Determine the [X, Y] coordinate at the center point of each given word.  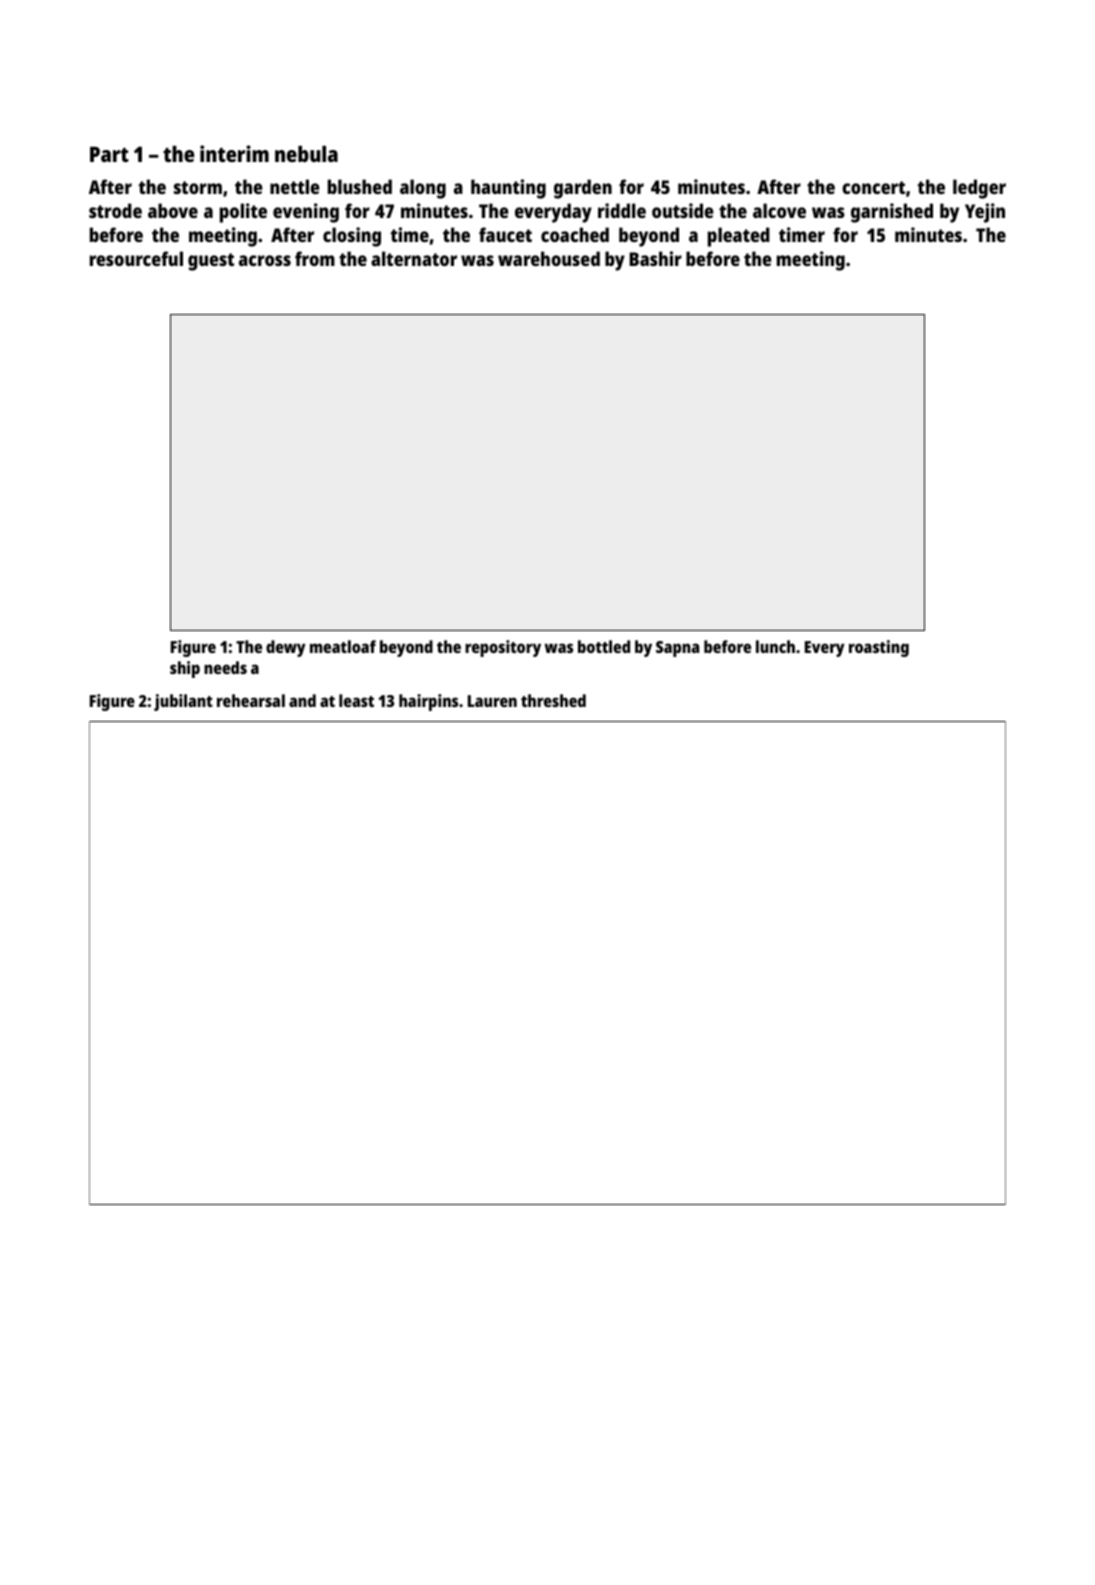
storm [198, 187]
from [315, 258]
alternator [414, 258]
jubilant [183, 702]
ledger [979, 189]
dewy [286, 648]
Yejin [985, 213]
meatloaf [343, 646]
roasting [879, 648]
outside [683, 210]
